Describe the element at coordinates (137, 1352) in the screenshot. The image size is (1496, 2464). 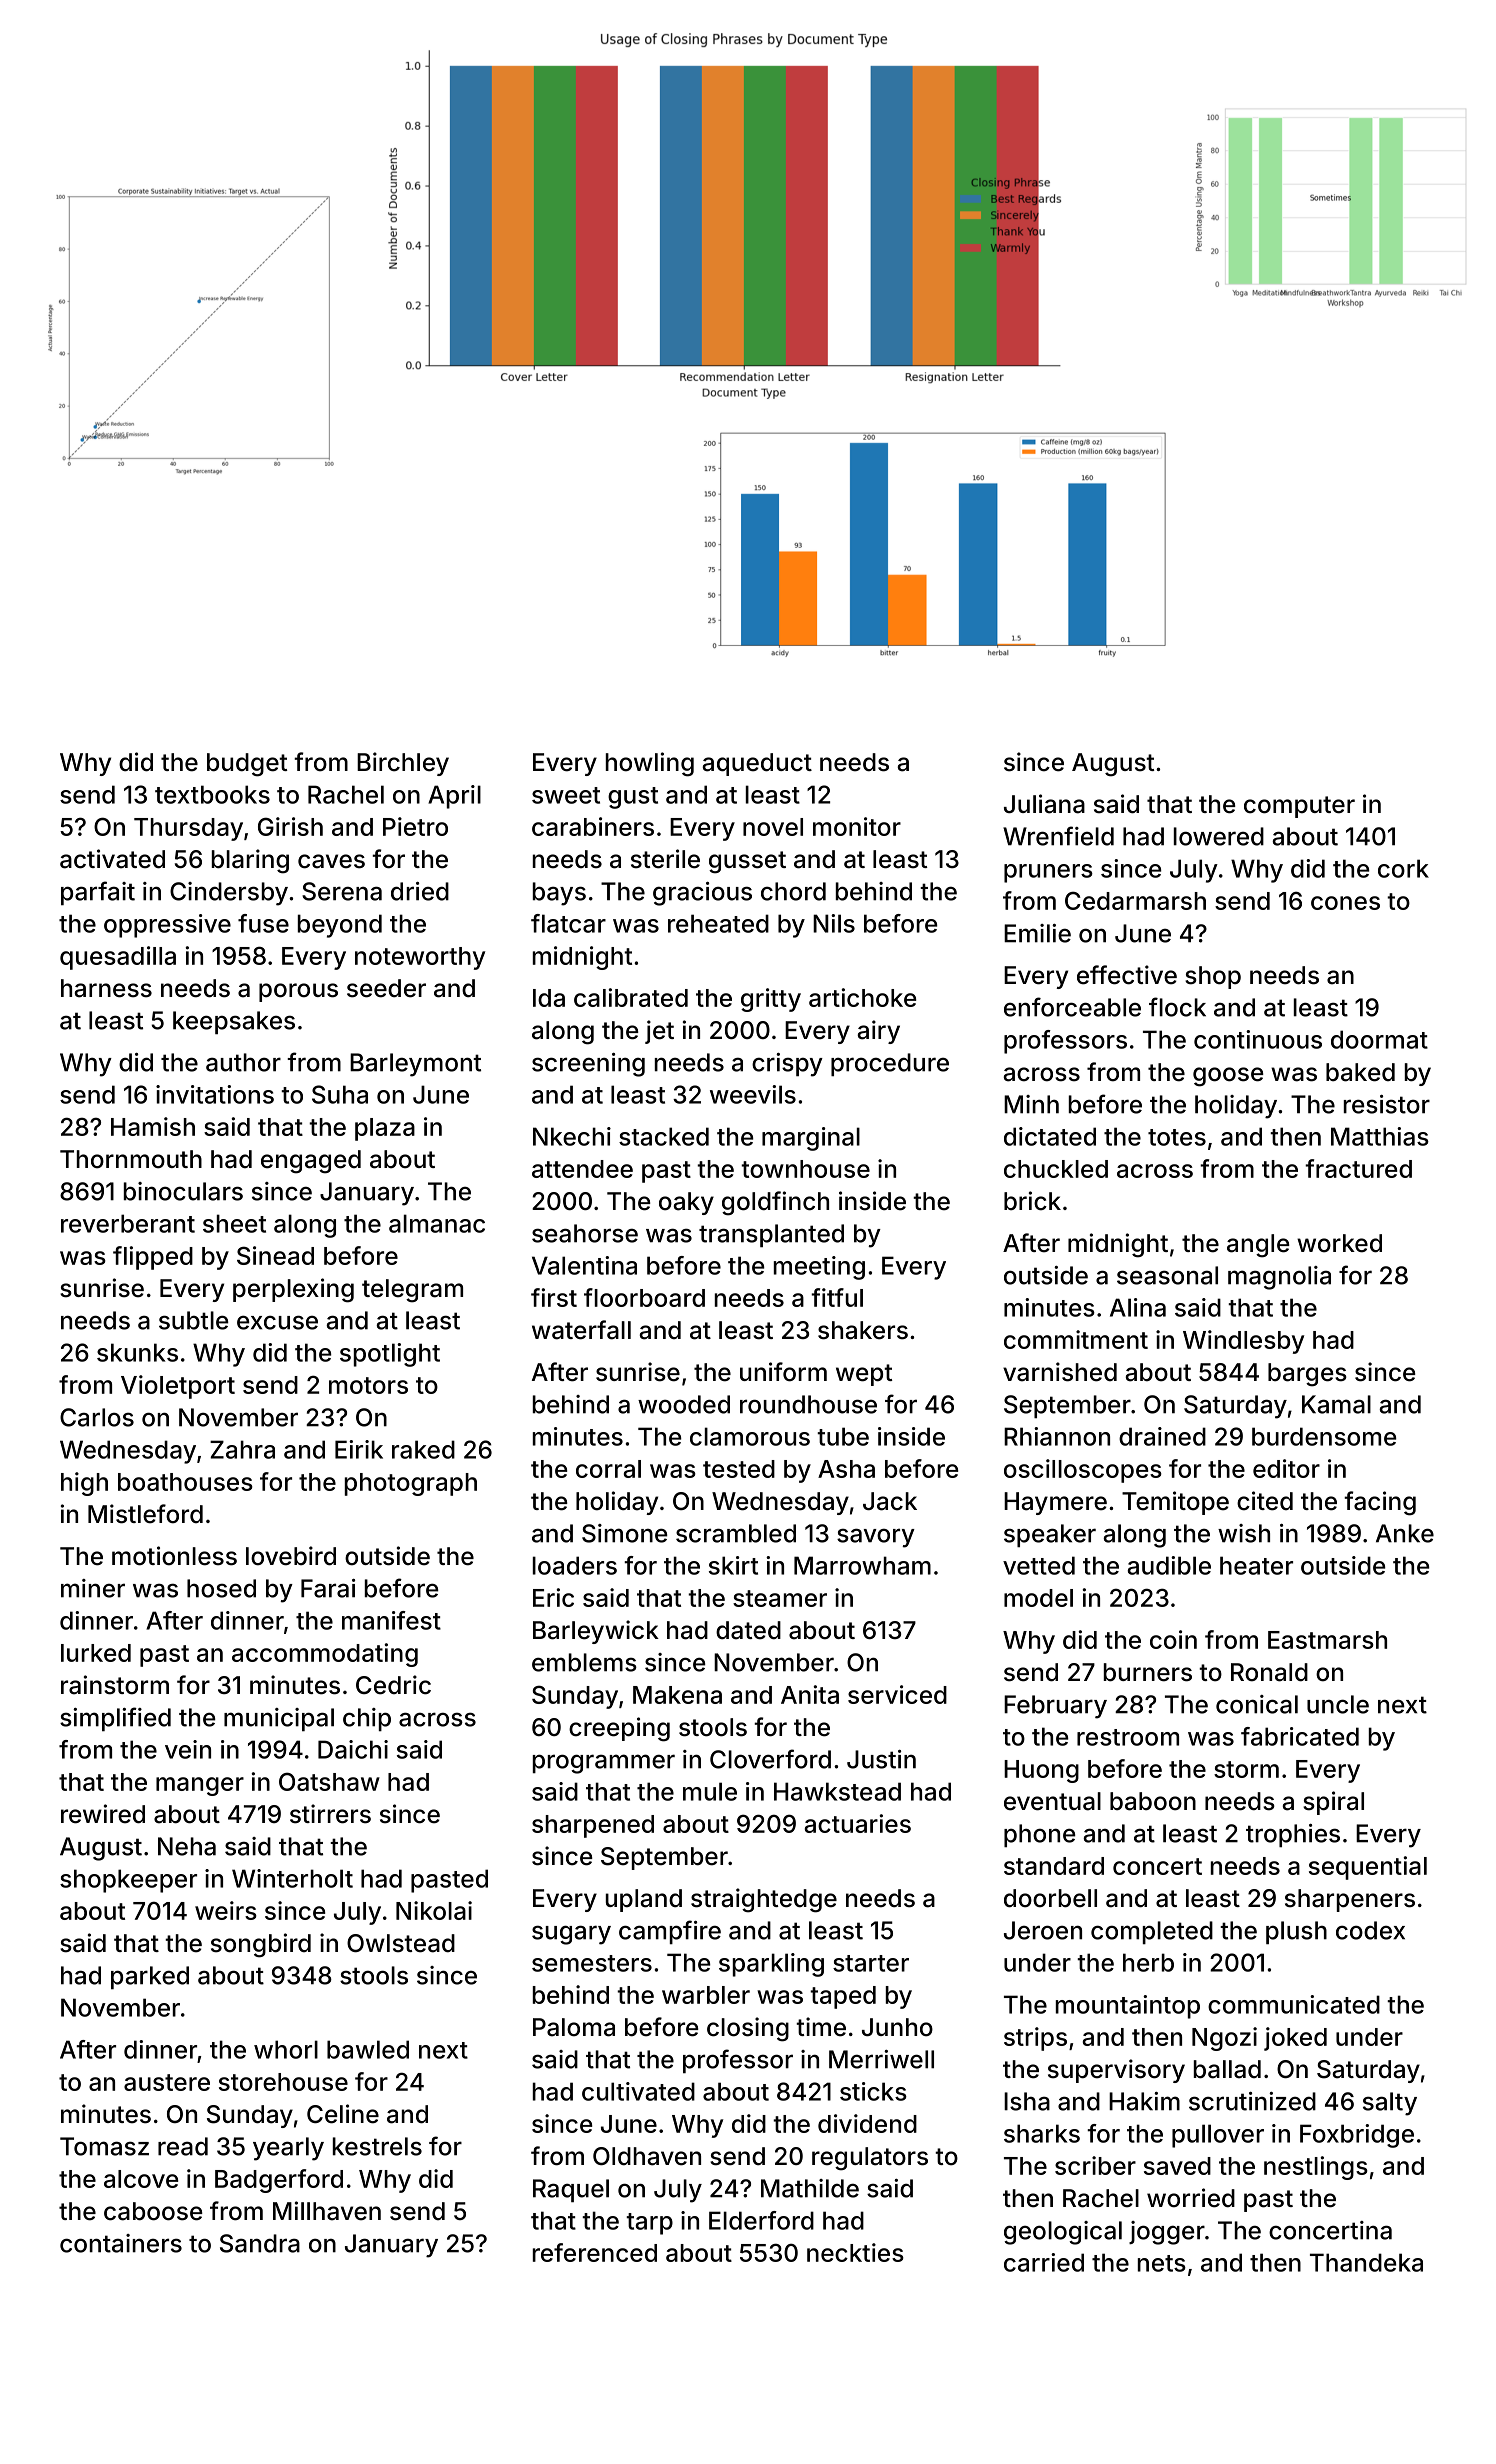
I see `skunks` at that location.
